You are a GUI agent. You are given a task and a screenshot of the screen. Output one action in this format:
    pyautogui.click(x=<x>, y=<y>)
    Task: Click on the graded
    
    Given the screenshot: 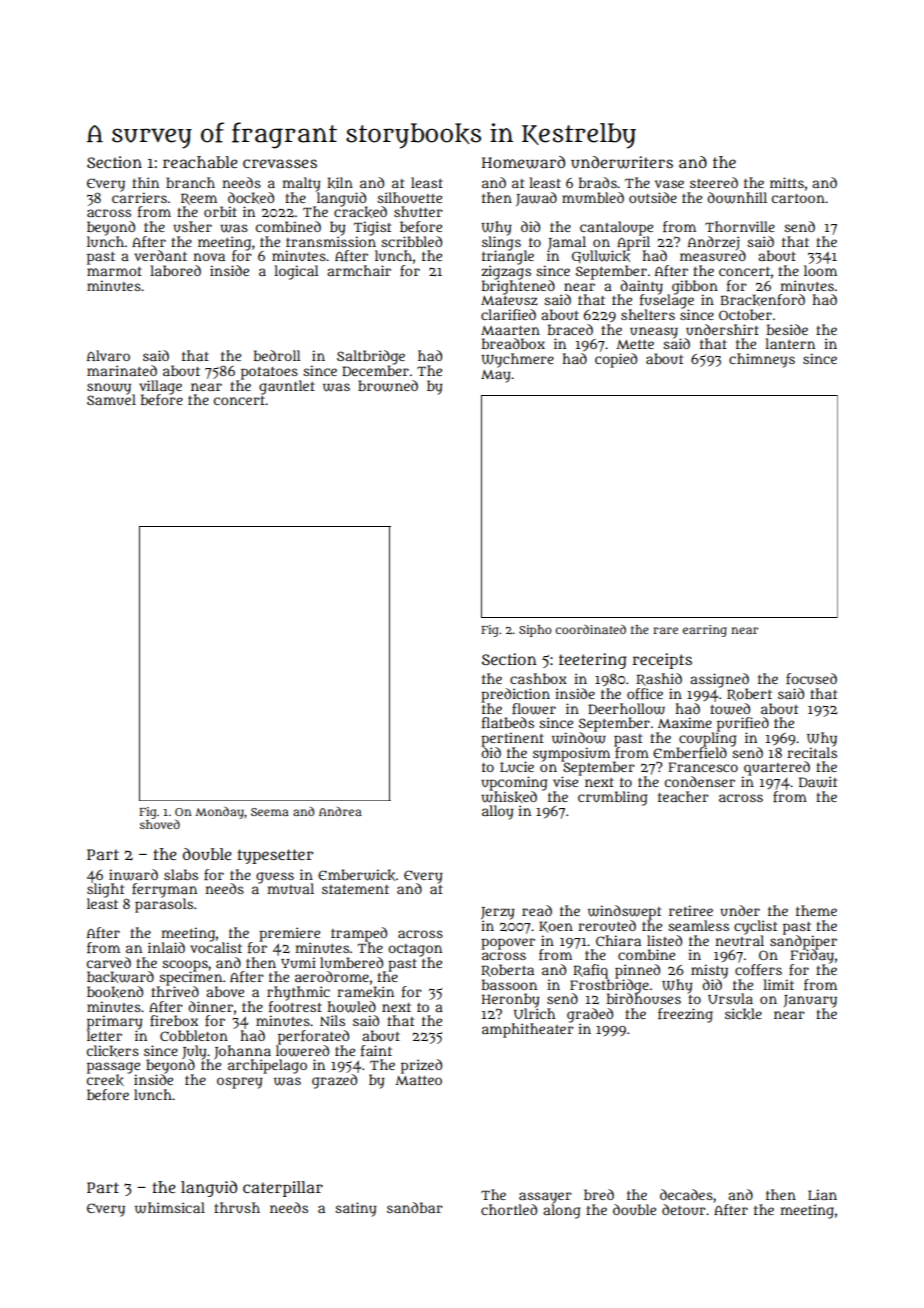 What is the action you would take?
    pyautogui.click(x=590, y=1015)
